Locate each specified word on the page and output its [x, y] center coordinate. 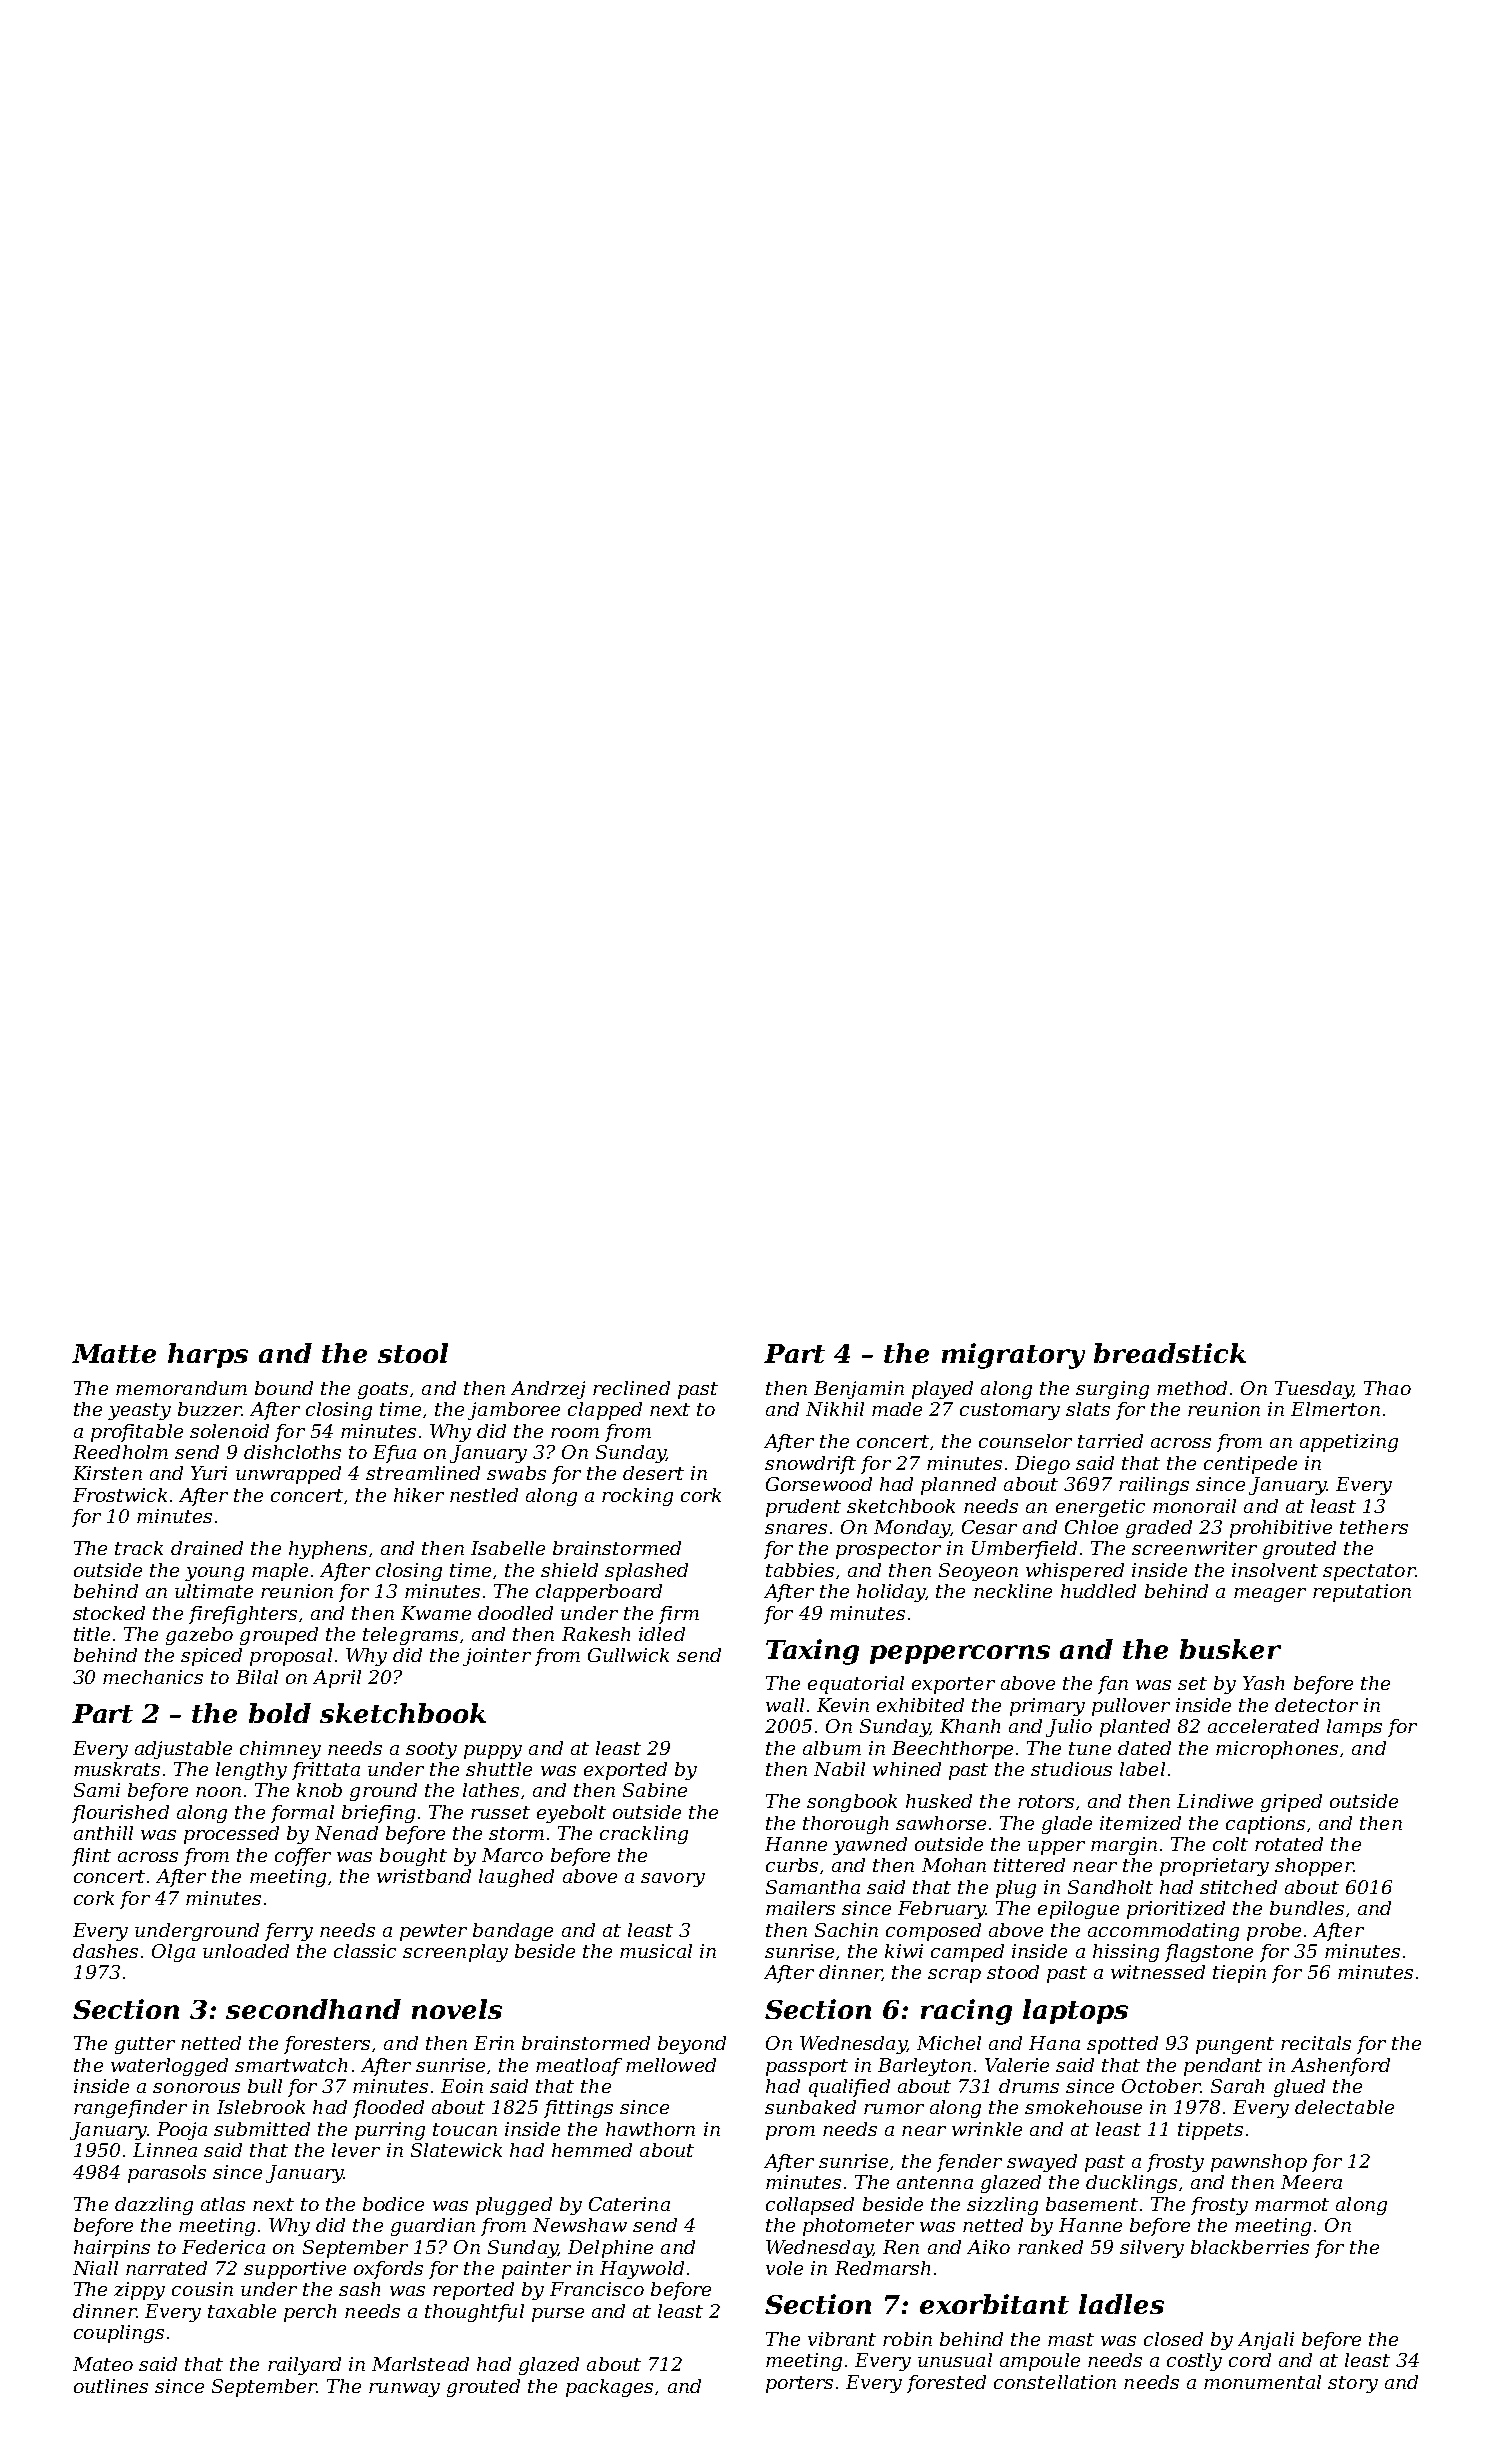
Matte [114, 1353]
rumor [894, 2109]
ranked [1050, 2247]
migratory [1013, 1356]
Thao [1387, 1388]
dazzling [154, 2206]
